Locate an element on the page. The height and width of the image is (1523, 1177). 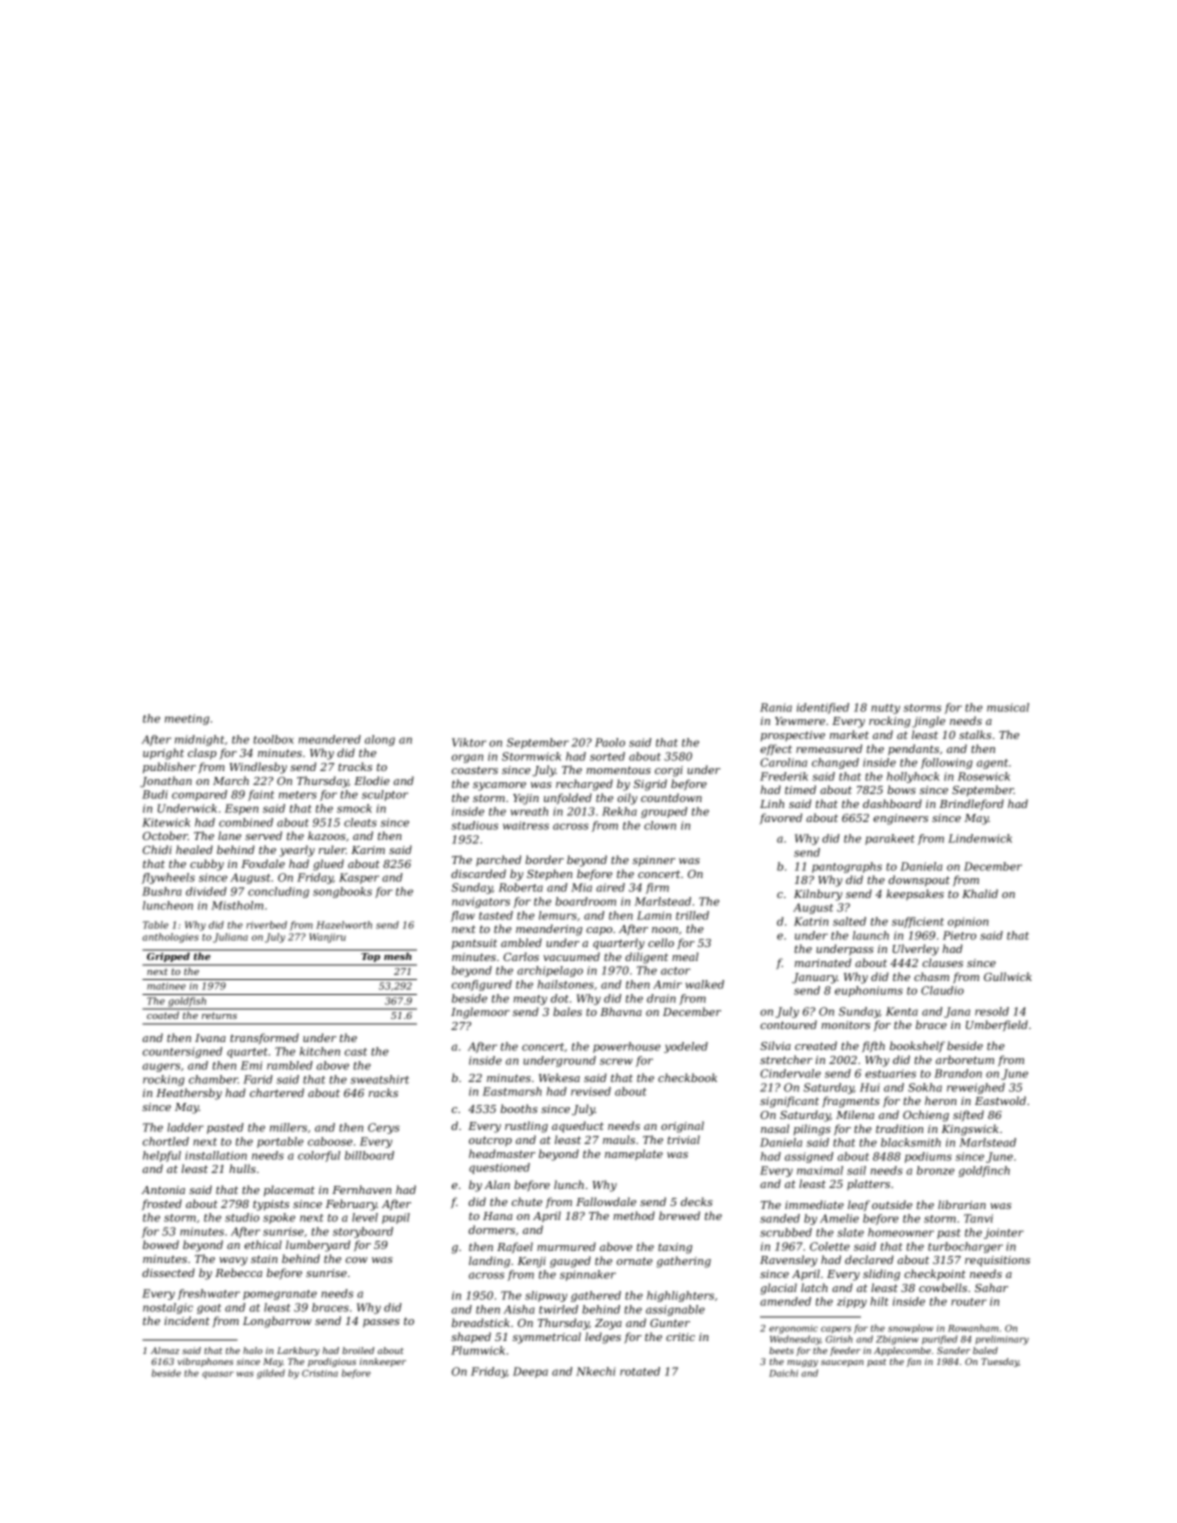
stretcher is located at coordinates (786, 1059).
